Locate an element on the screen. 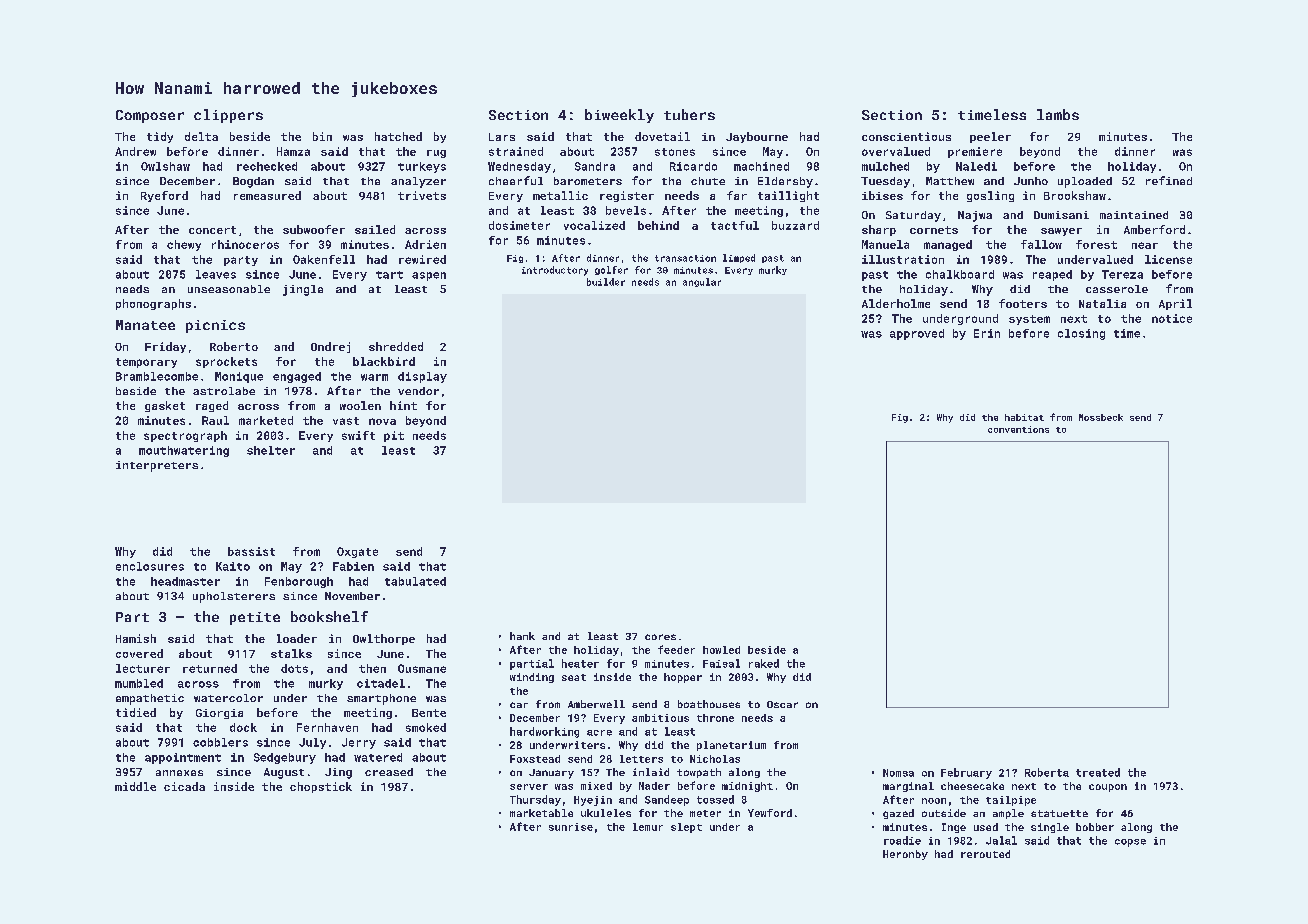 This screenshot has width=1308, height=924. closing is located at coordinates (1081, 334).
